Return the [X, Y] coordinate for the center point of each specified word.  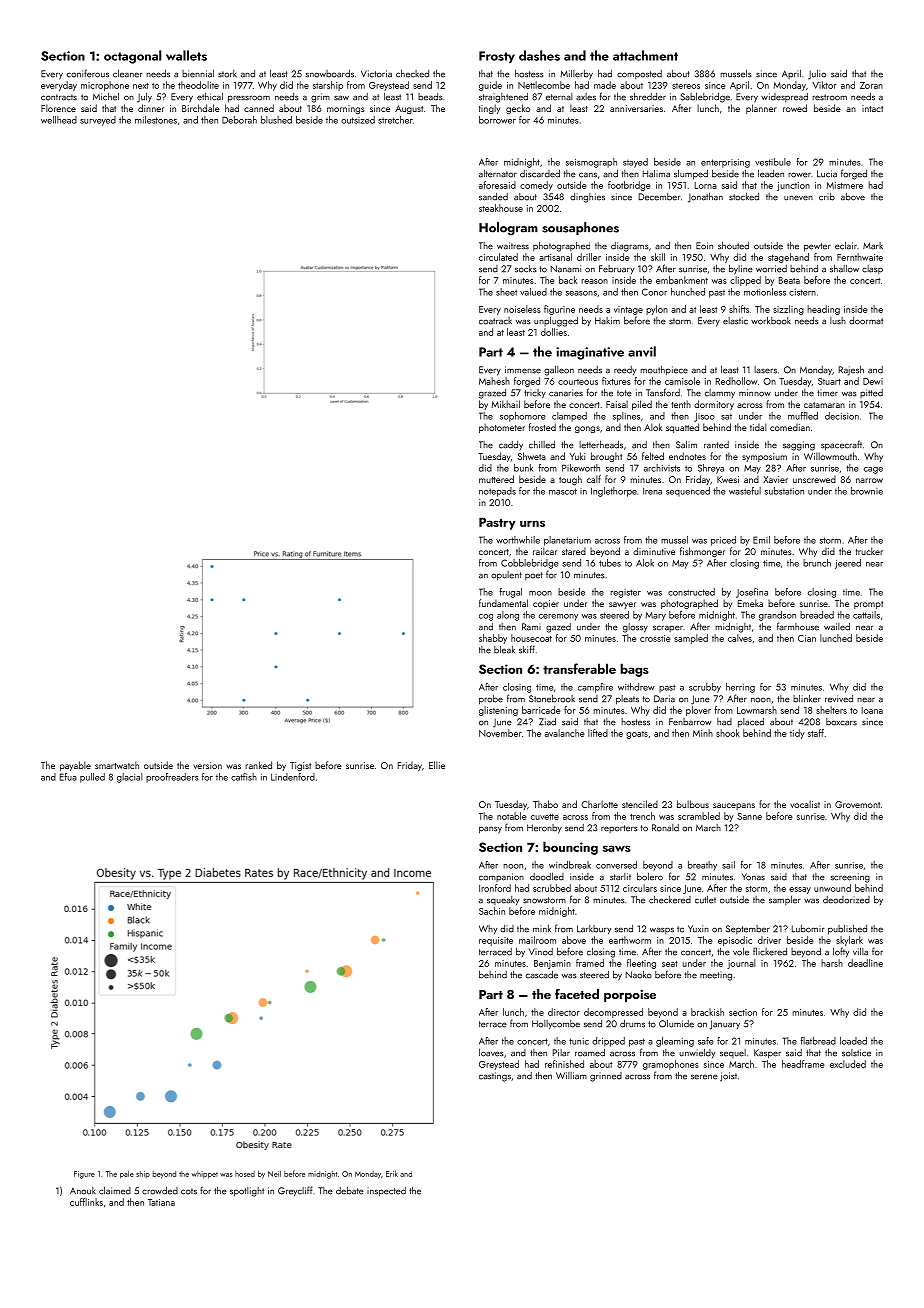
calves [740, 638]
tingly [489, 109]
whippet [205, 1175]
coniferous [88, 73]
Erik [392, 1174]
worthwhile [518, 540]
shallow [844, 269]
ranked [258, 765]
